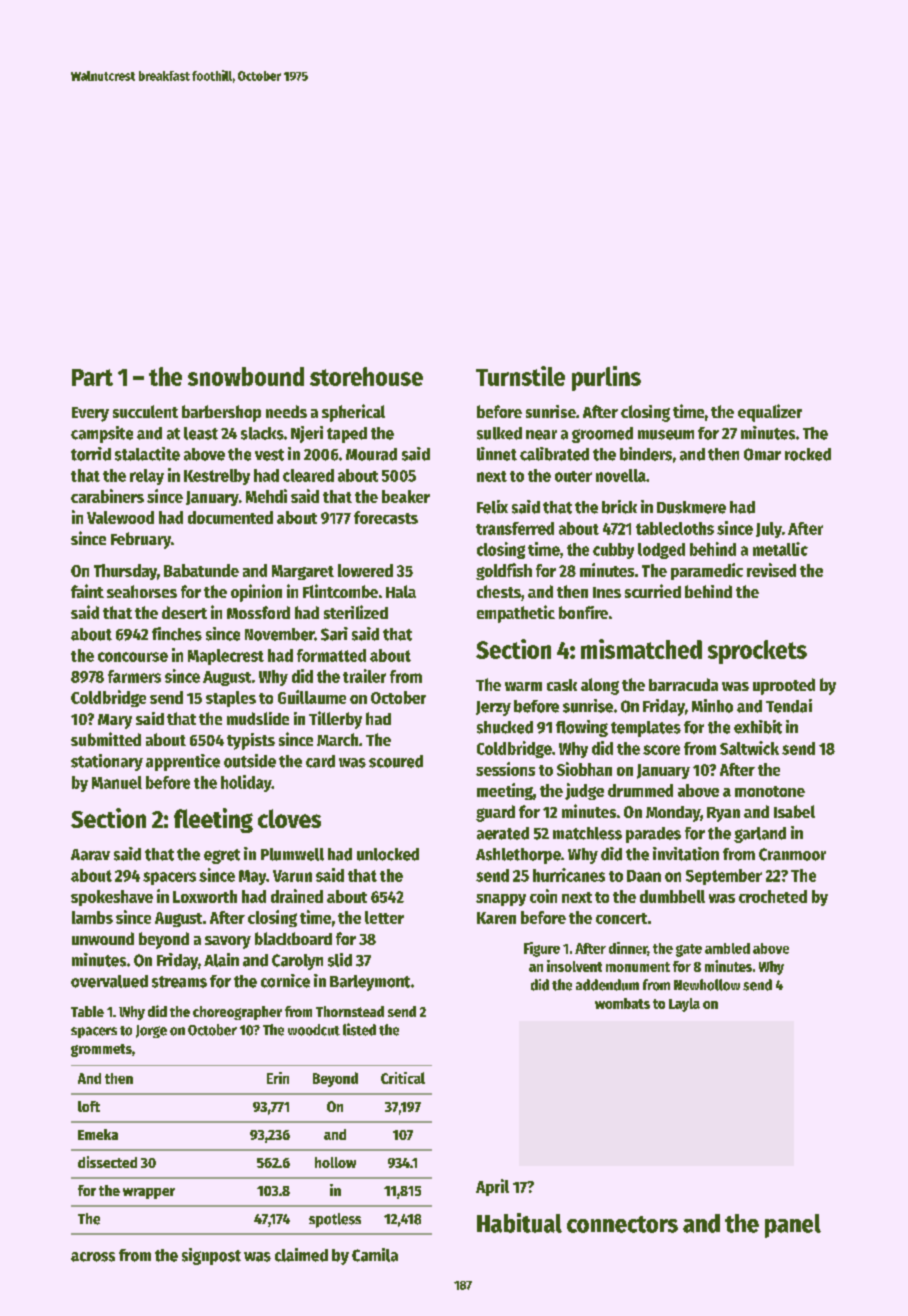  What do you see at coordinates (606, 378) in the screenshot?
I see `purlins` at bounding box center [606, 378].
